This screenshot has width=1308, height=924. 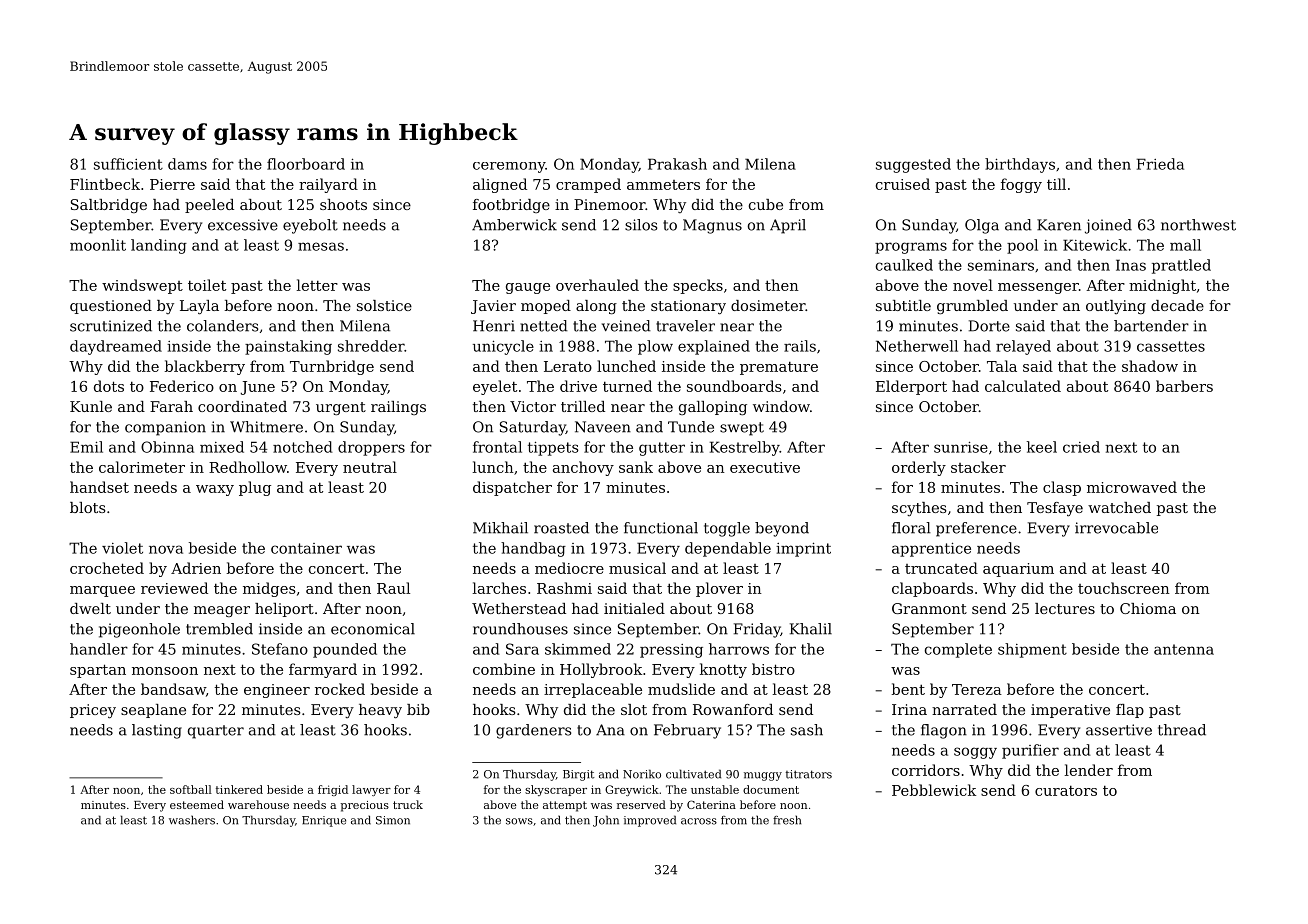 What do you see at coordinates (641, 225) in the screenshot?
I see `silos` at bounding box center [641, 225].
